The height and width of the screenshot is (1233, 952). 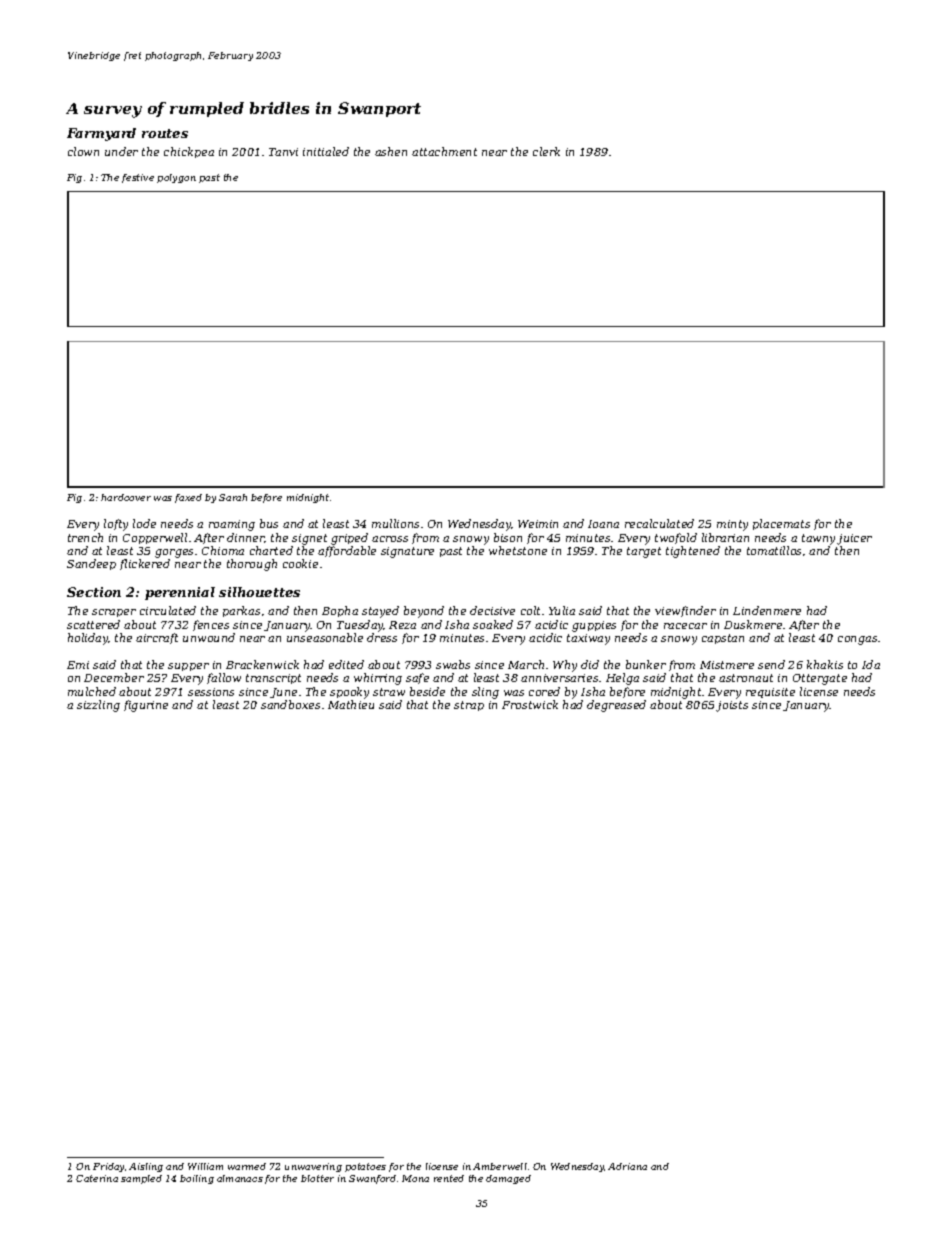 I want to click on requisite, so click(x=770, y=693).
